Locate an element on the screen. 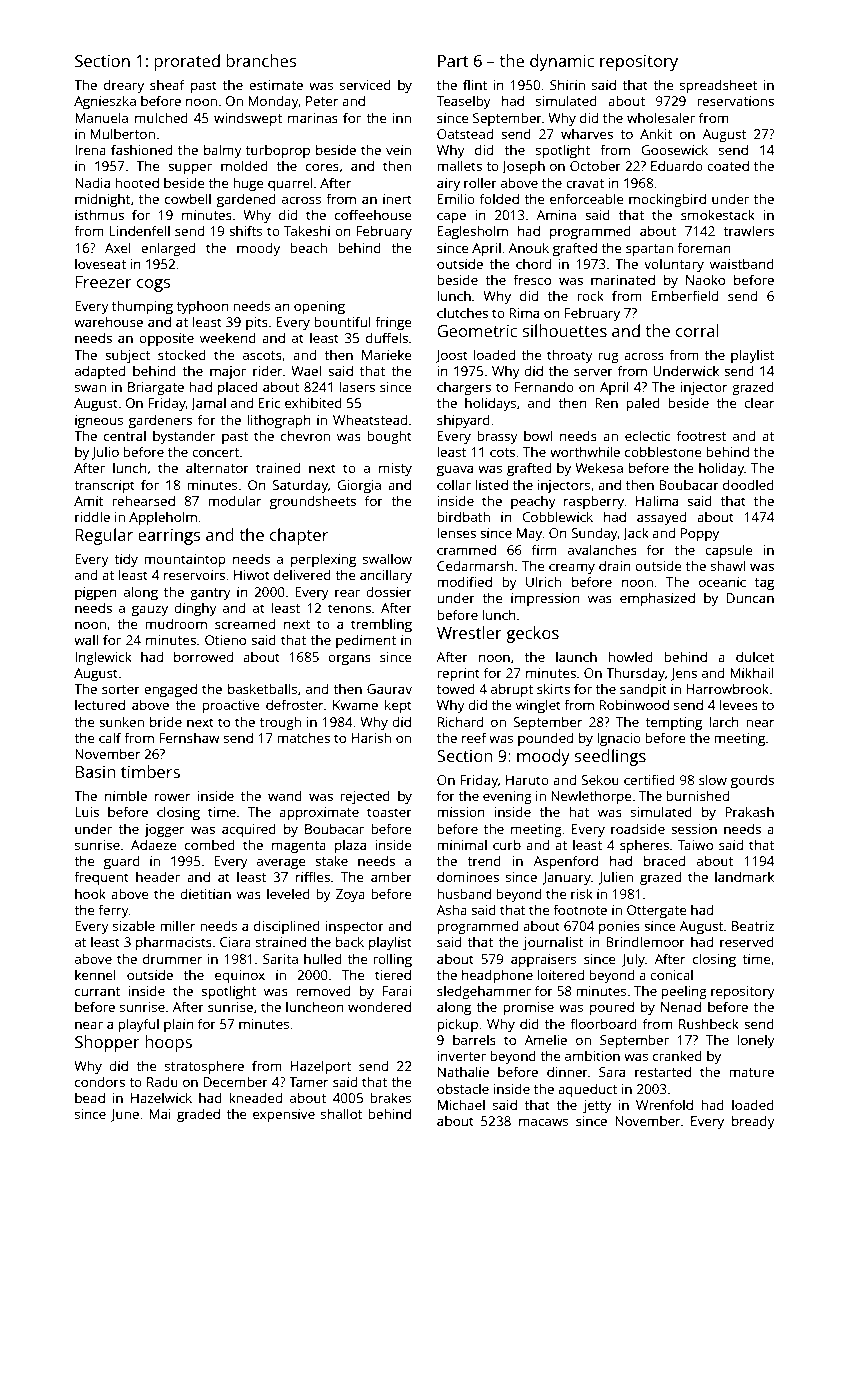  kennel is located at coordinates (95, 974).
